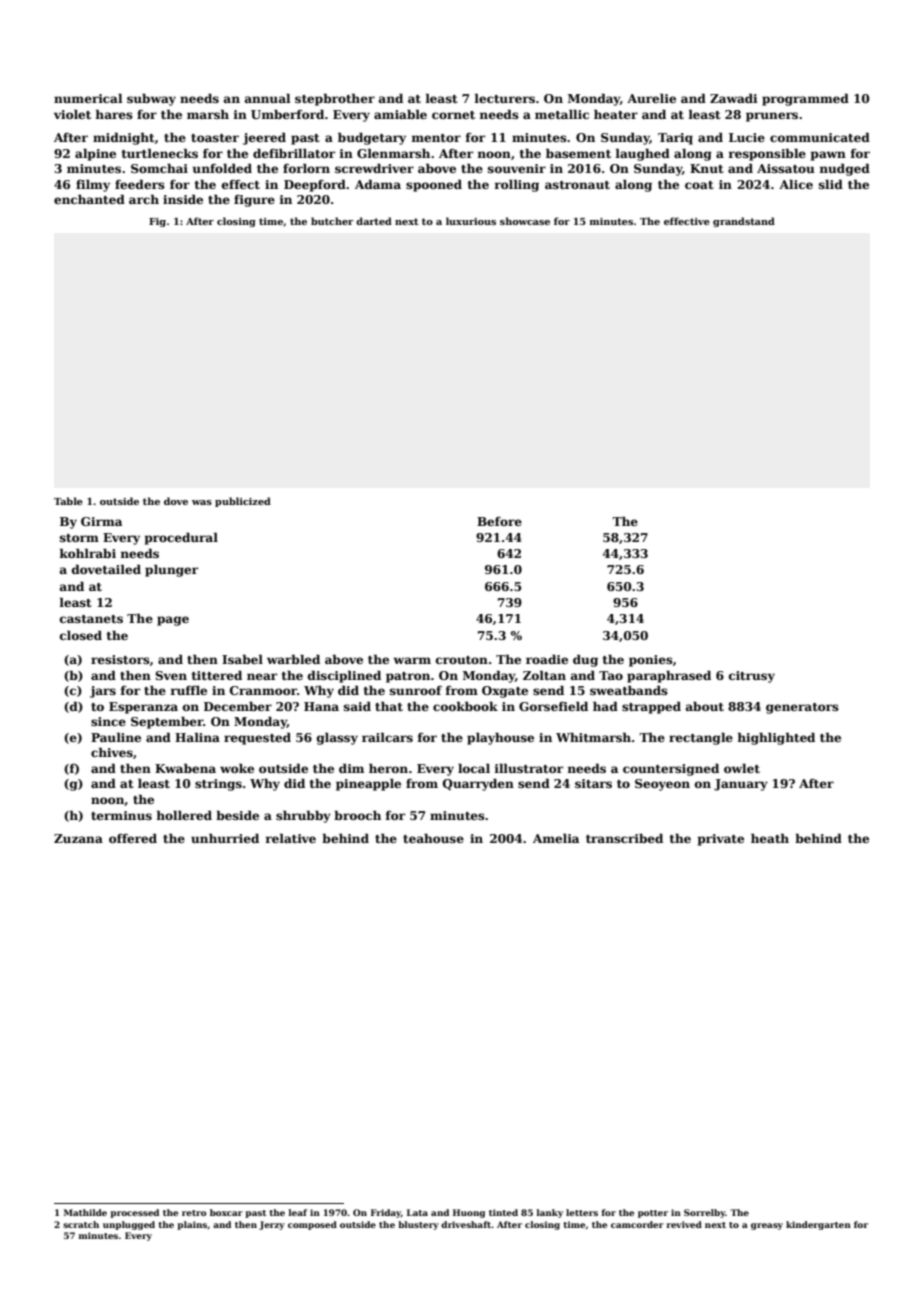 This image has width=924, height=1308. Describe the element at coordinates (78, 838) in the image. I see `Zuzana` at that location.
